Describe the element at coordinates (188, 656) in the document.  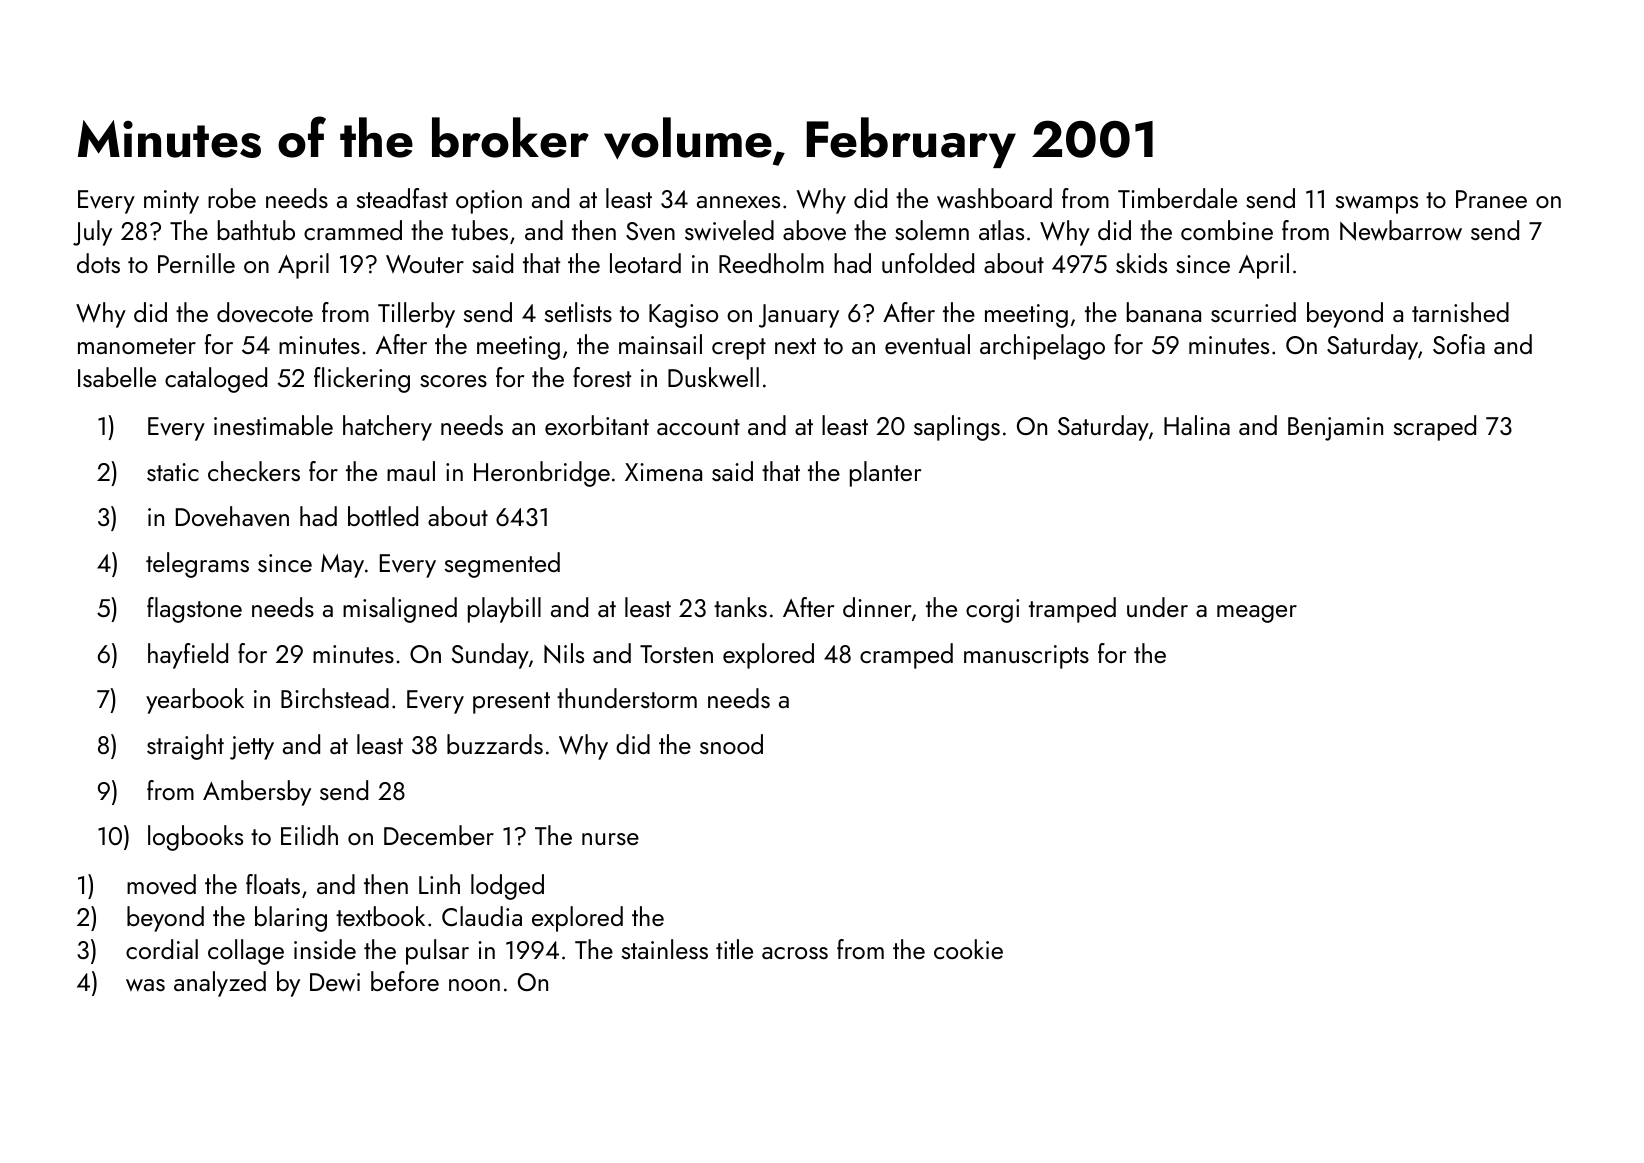
I see `hayfield` at that location.
